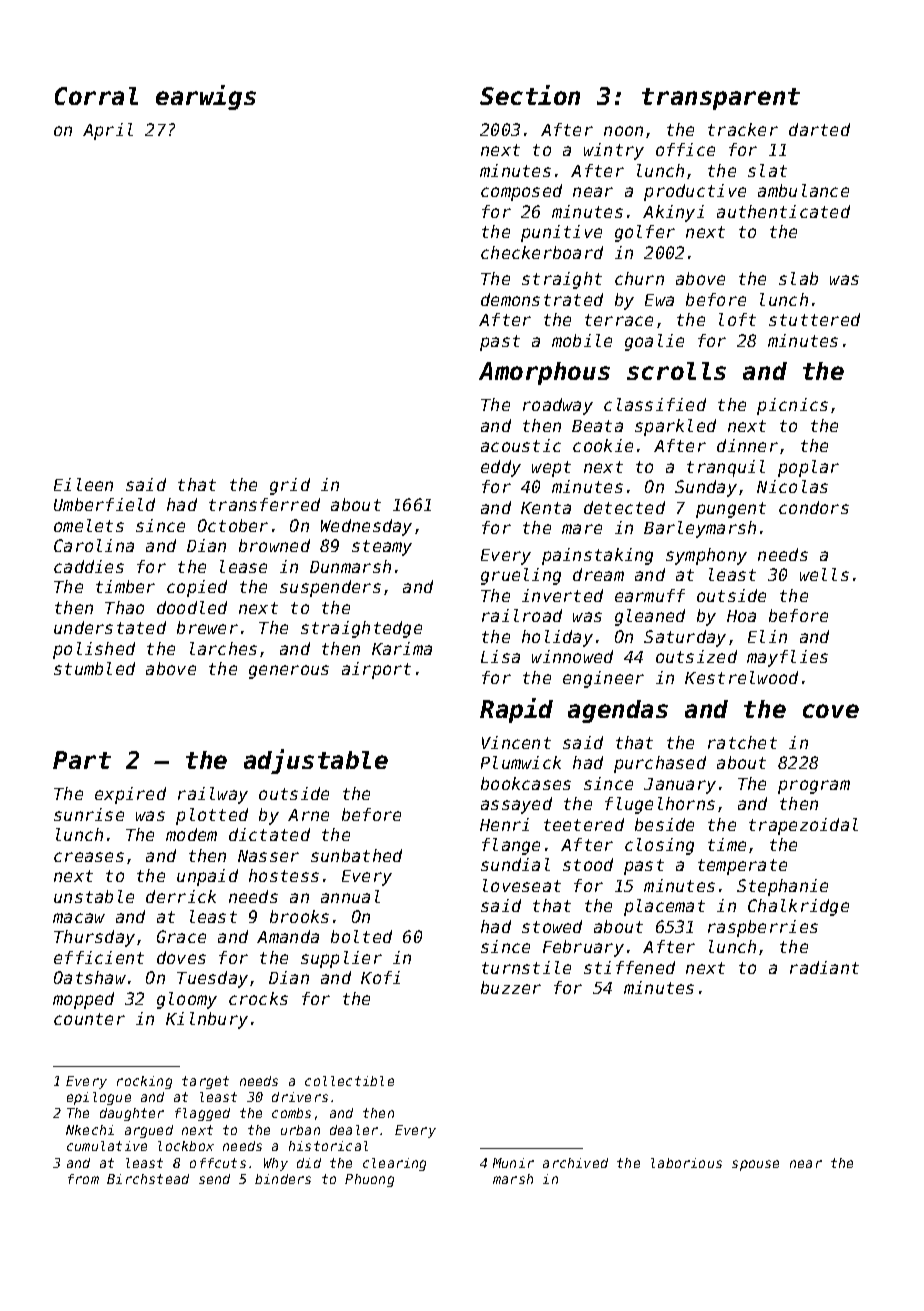 The image size is (924, 1311). I want to click on Chalkridge, so click(798, 907).
